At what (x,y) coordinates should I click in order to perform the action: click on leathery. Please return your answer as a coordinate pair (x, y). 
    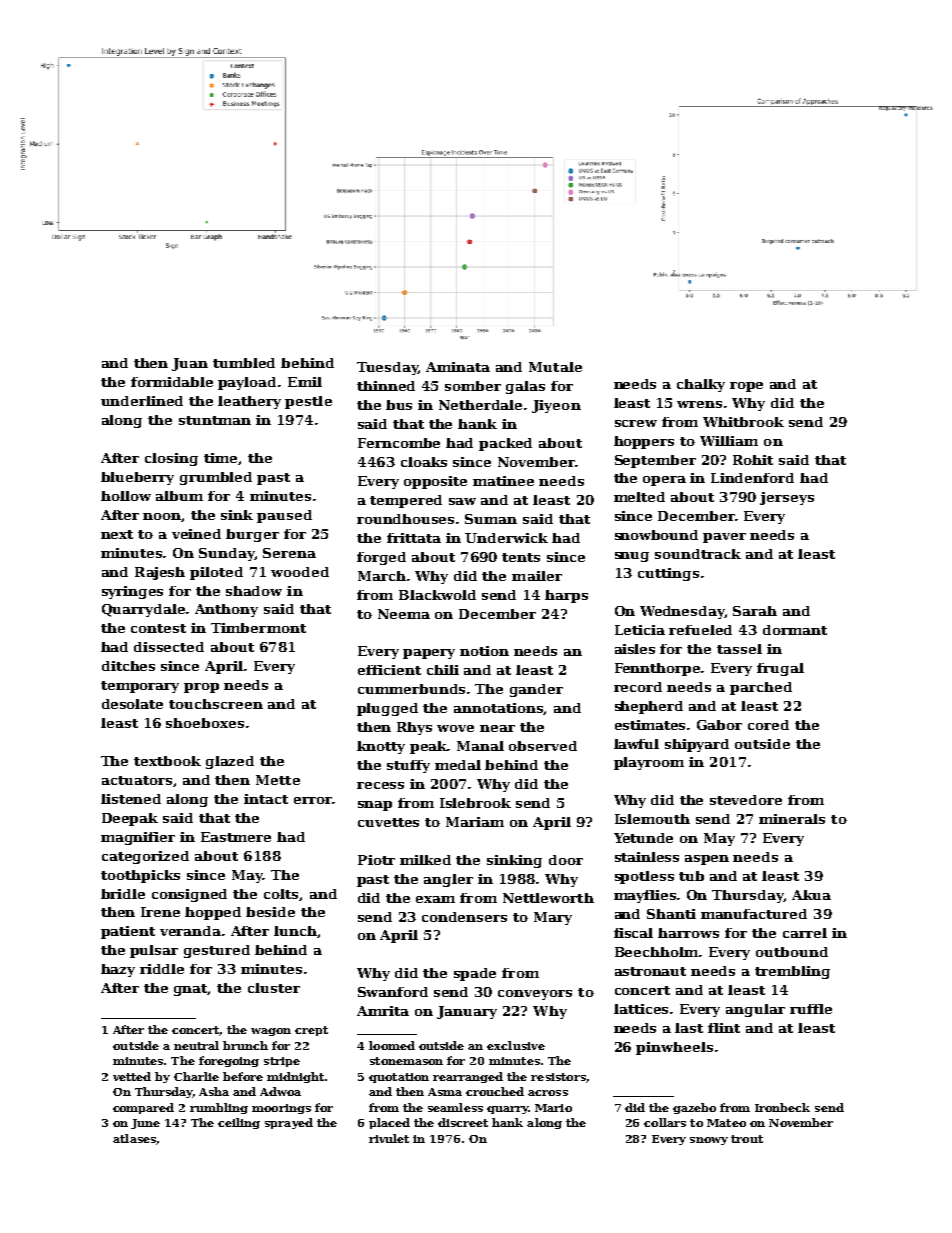
    Looking at the image, I should click on (249, 402).
